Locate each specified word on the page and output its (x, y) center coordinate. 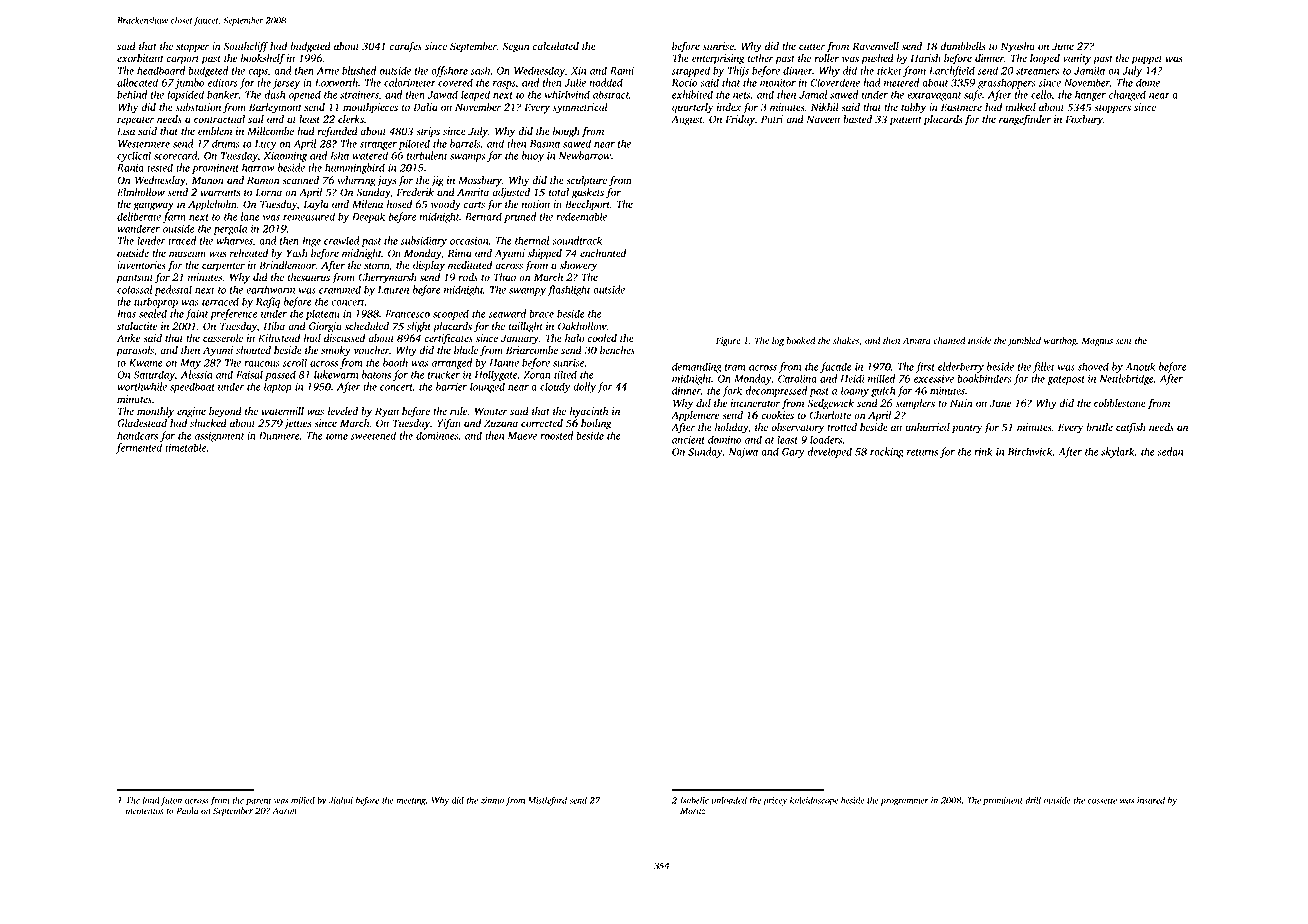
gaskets (588, 193)
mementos (144, 811)
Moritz (693, 810)
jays (386, 181)
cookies (777, 415)
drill (1033, 800)
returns (922, 452)
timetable (185, 447)
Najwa (743, 453)
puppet (1146, 60)
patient (906, 120)
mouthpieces (370, 108)
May (190, 364)
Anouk (1140, 366)
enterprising (718, 59)
